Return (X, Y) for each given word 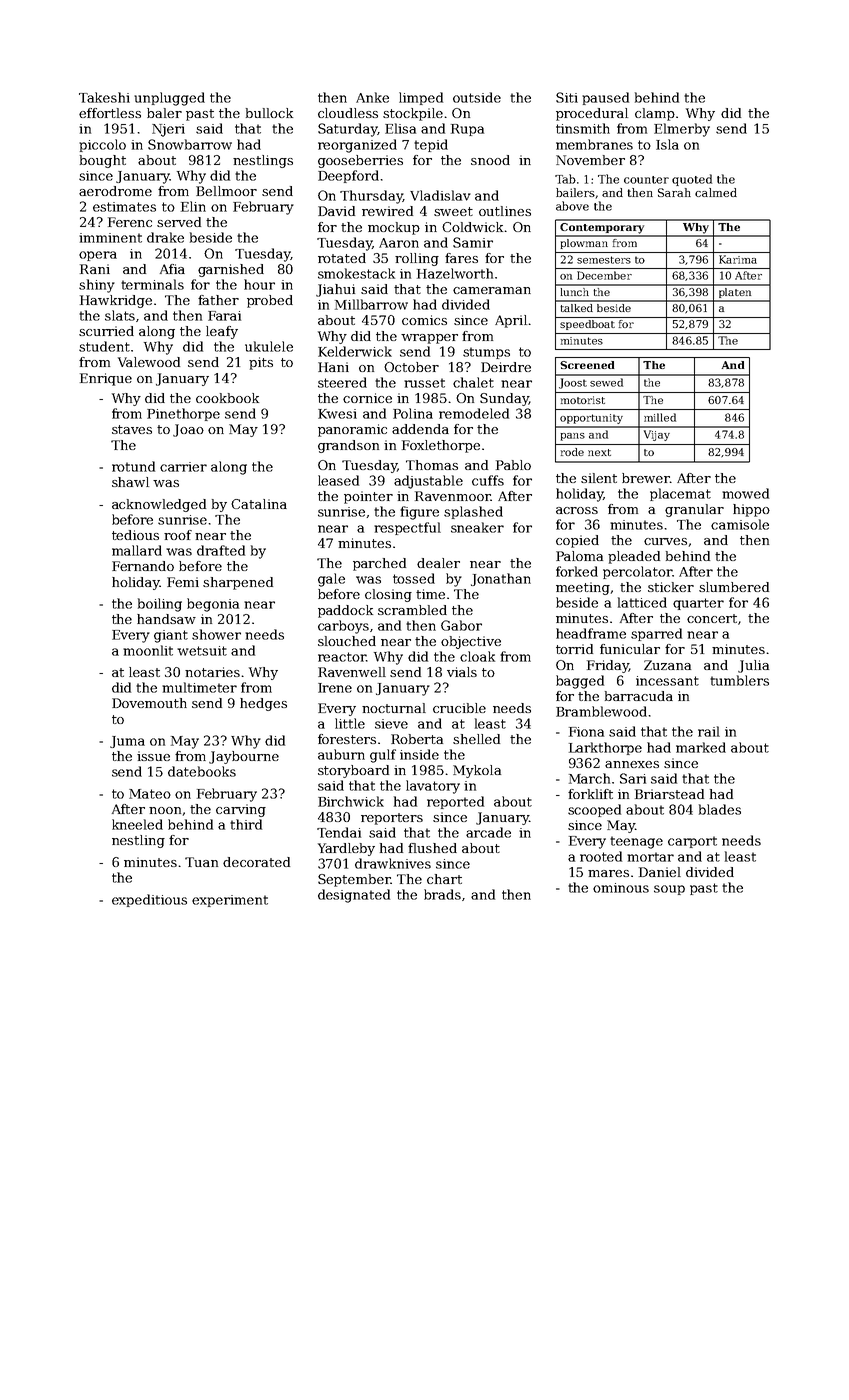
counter (646, 180)
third (246, 824)
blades (720, 809)
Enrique (106, 379)
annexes (632, 764)
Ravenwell (352, 672)
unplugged (169, 99)
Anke (372, 97)
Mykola (477, 771)
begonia (213, 605)
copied (577, 541)
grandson (348, 446)
